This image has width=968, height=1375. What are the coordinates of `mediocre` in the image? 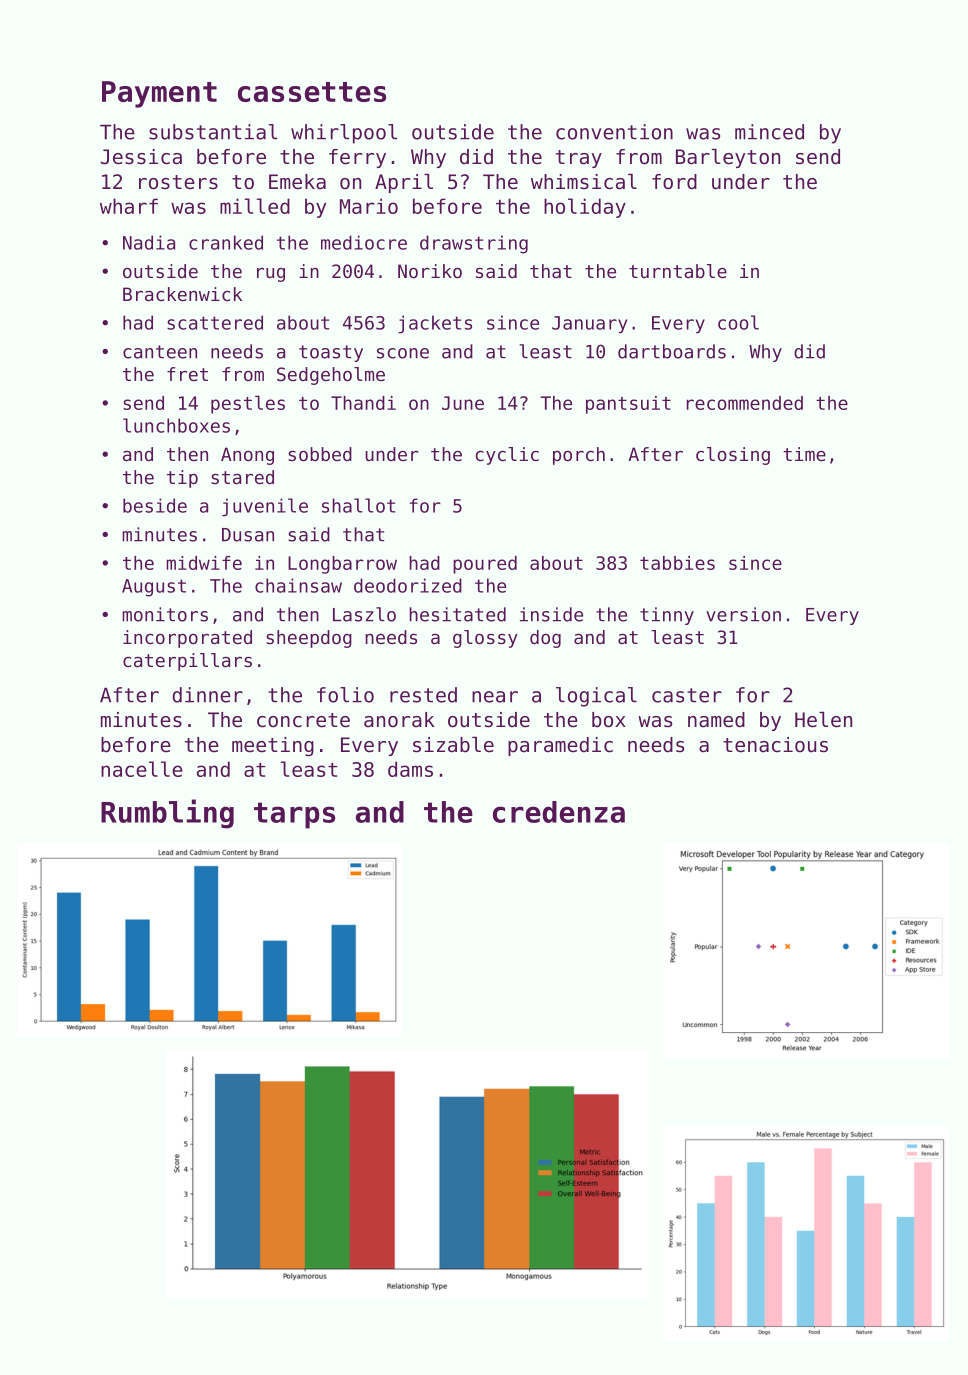 It's located at (364, 242).
